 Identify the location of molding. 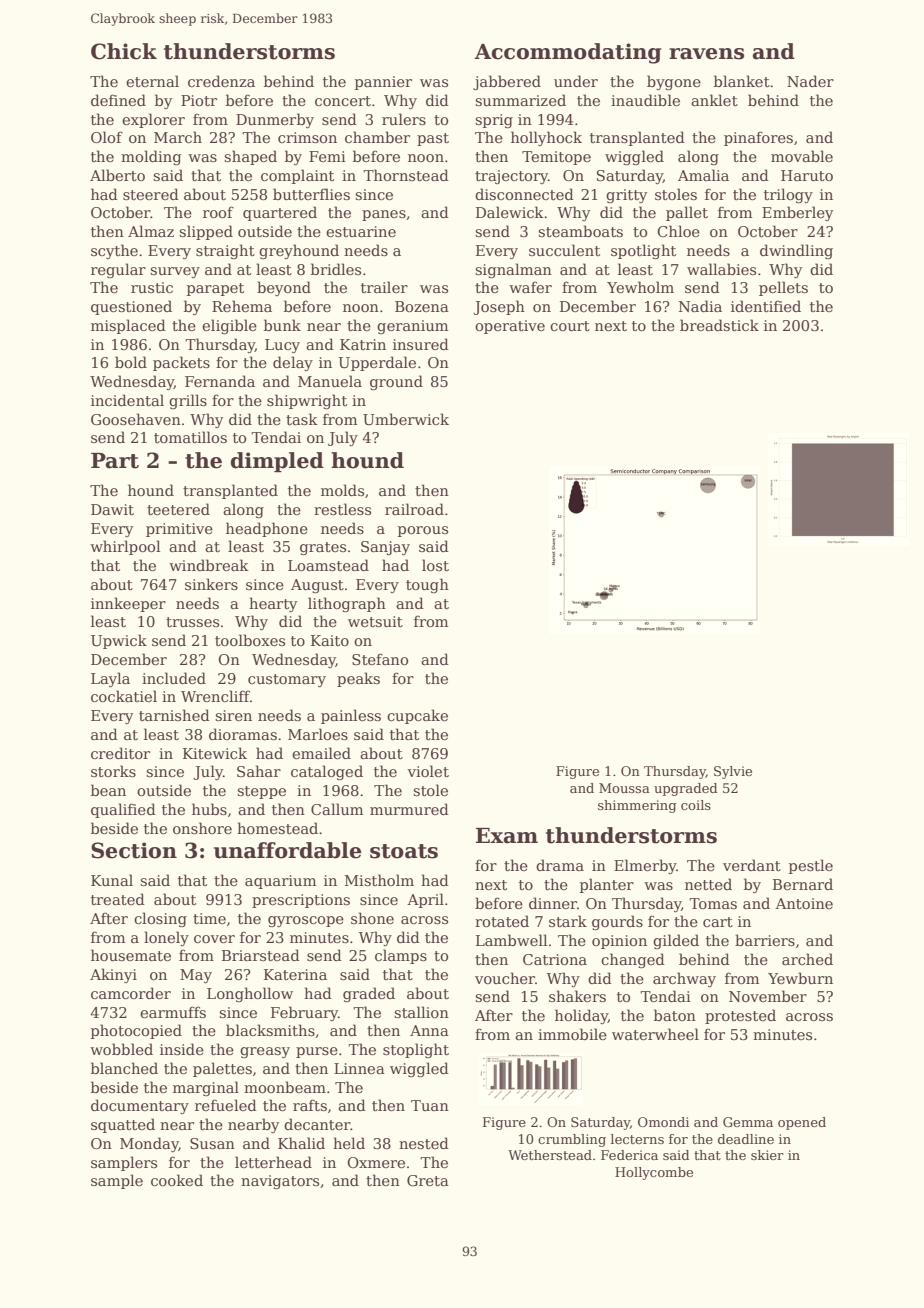
(151, 157).
